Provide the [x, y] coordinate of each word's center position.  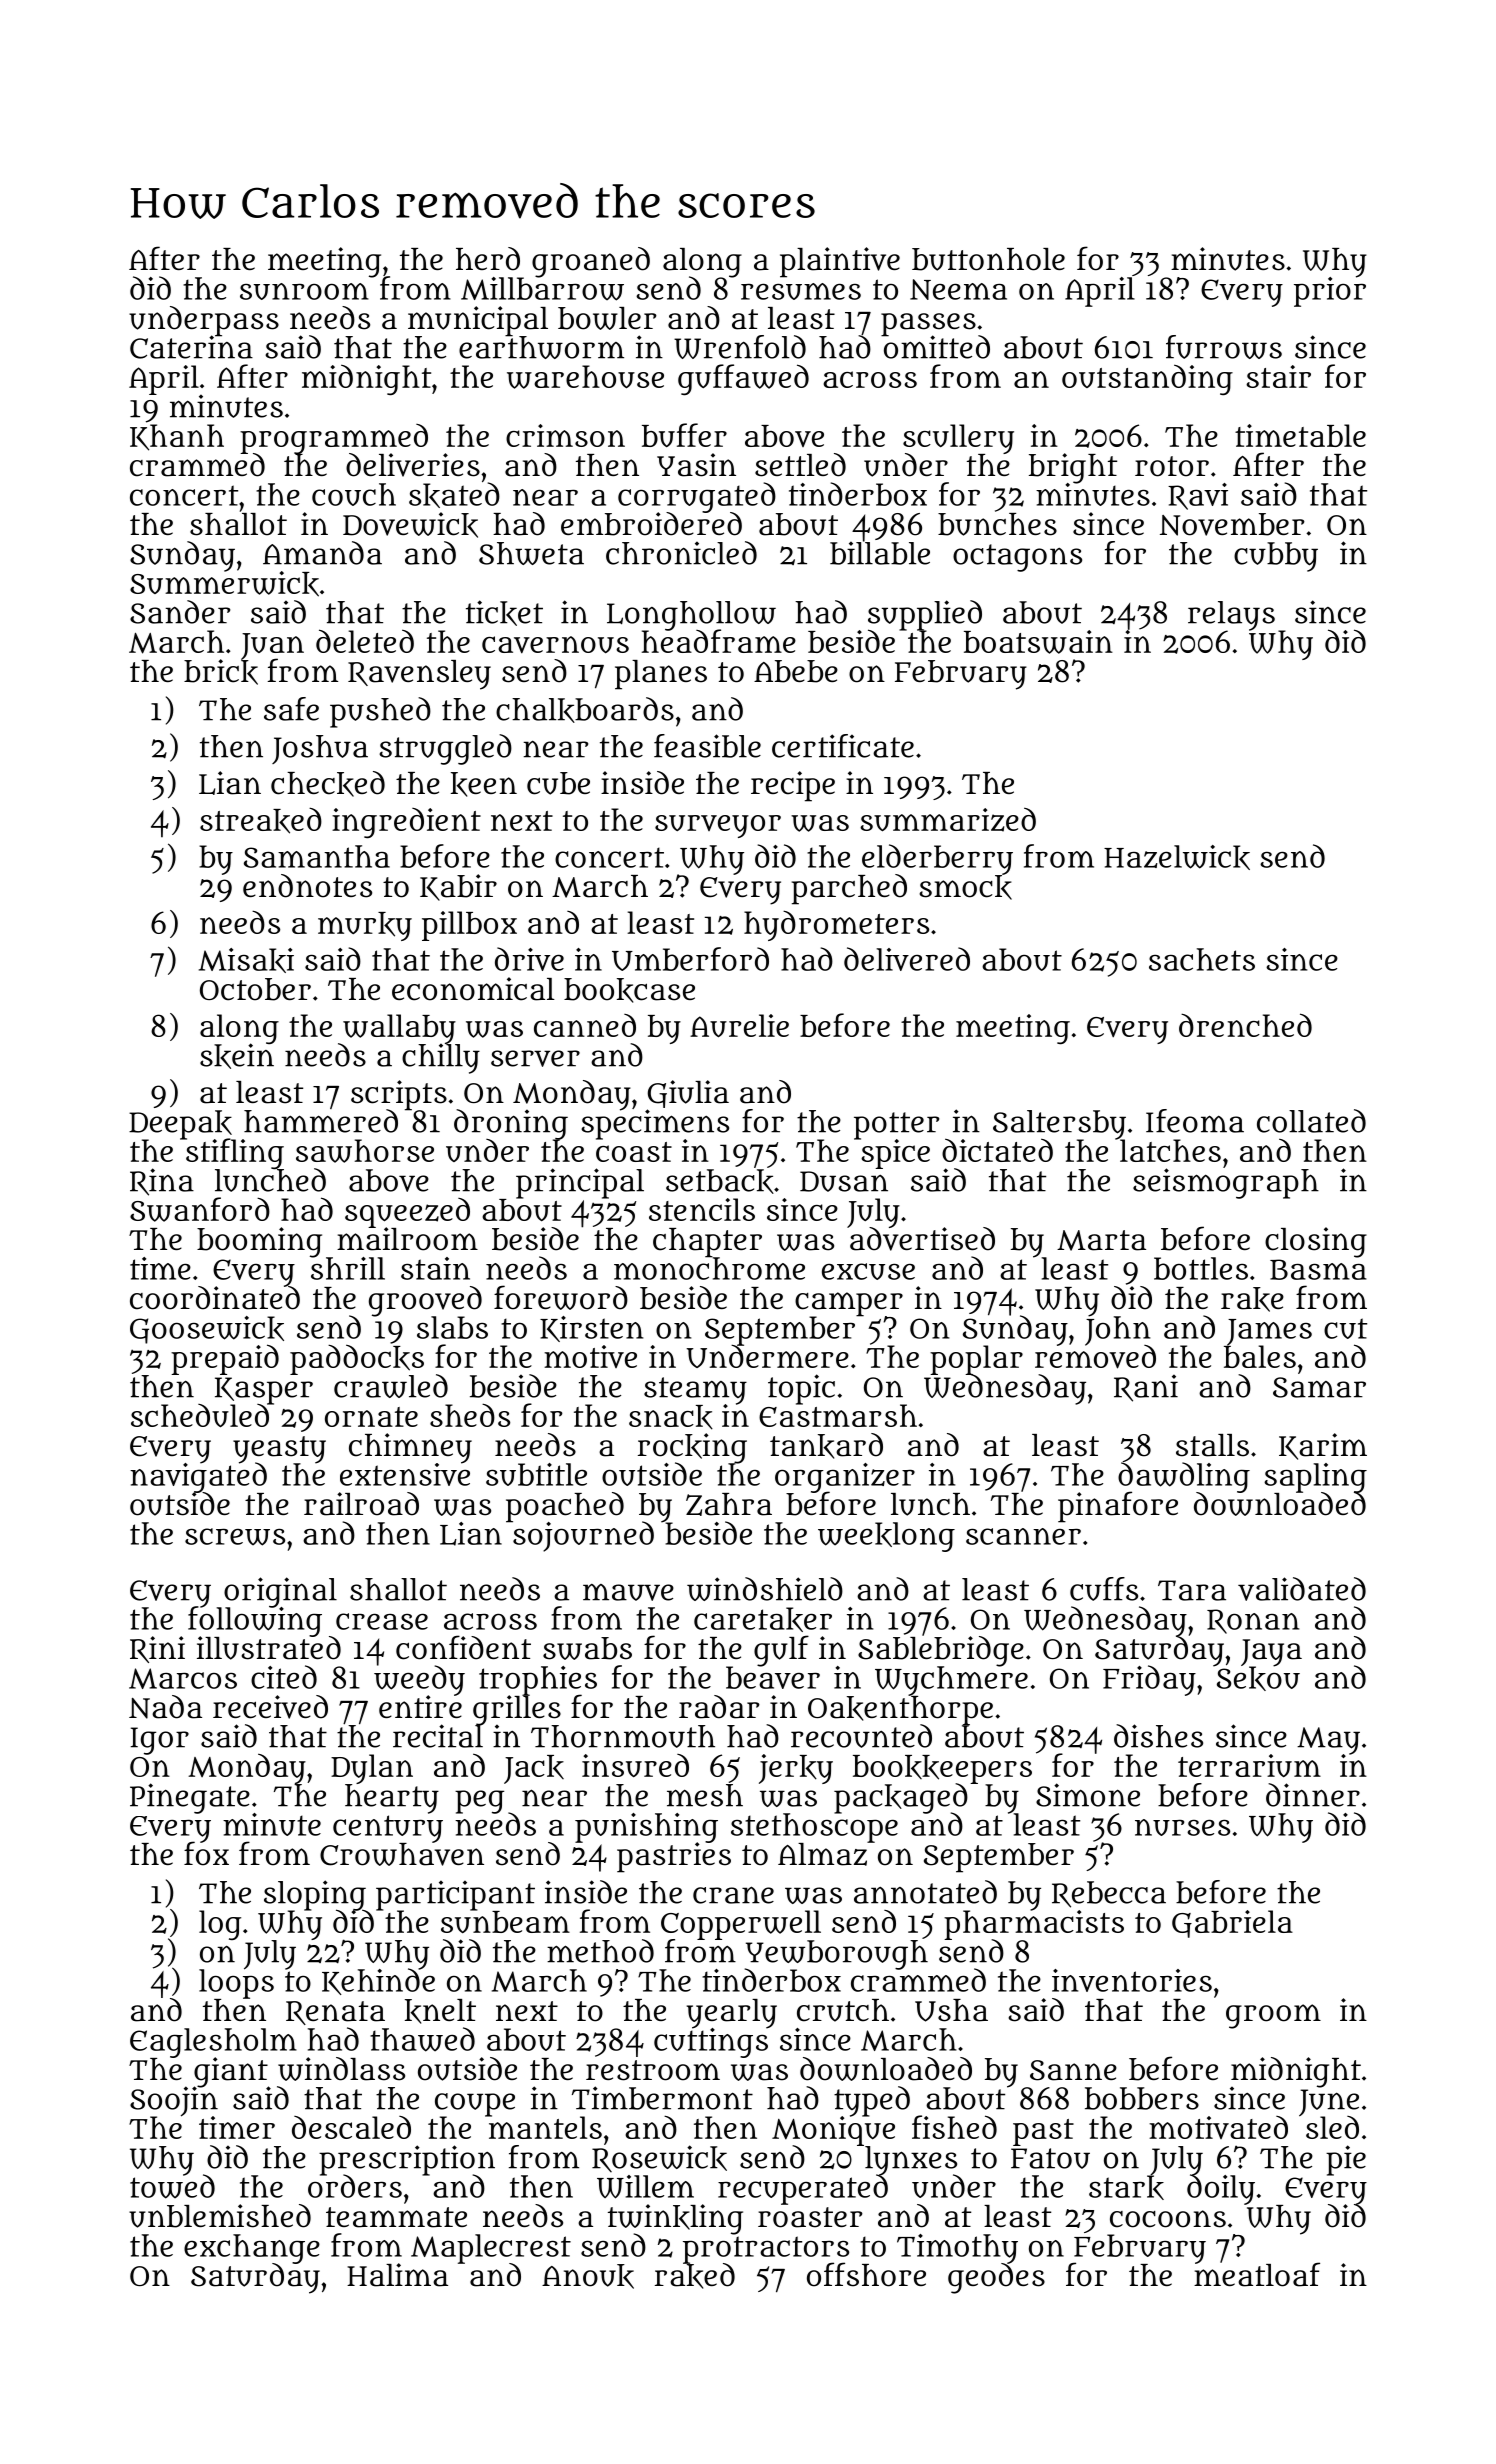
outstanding [1147, 379]
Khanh [177, 437]
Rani [1146, 1388]
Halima [397, 2275]
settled [800, 465]
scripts [399, 1095]
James [1269, 1332]
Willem [645, 2187]
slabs [452, 1327]
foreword [561, 1297]
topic [801, 1389]
